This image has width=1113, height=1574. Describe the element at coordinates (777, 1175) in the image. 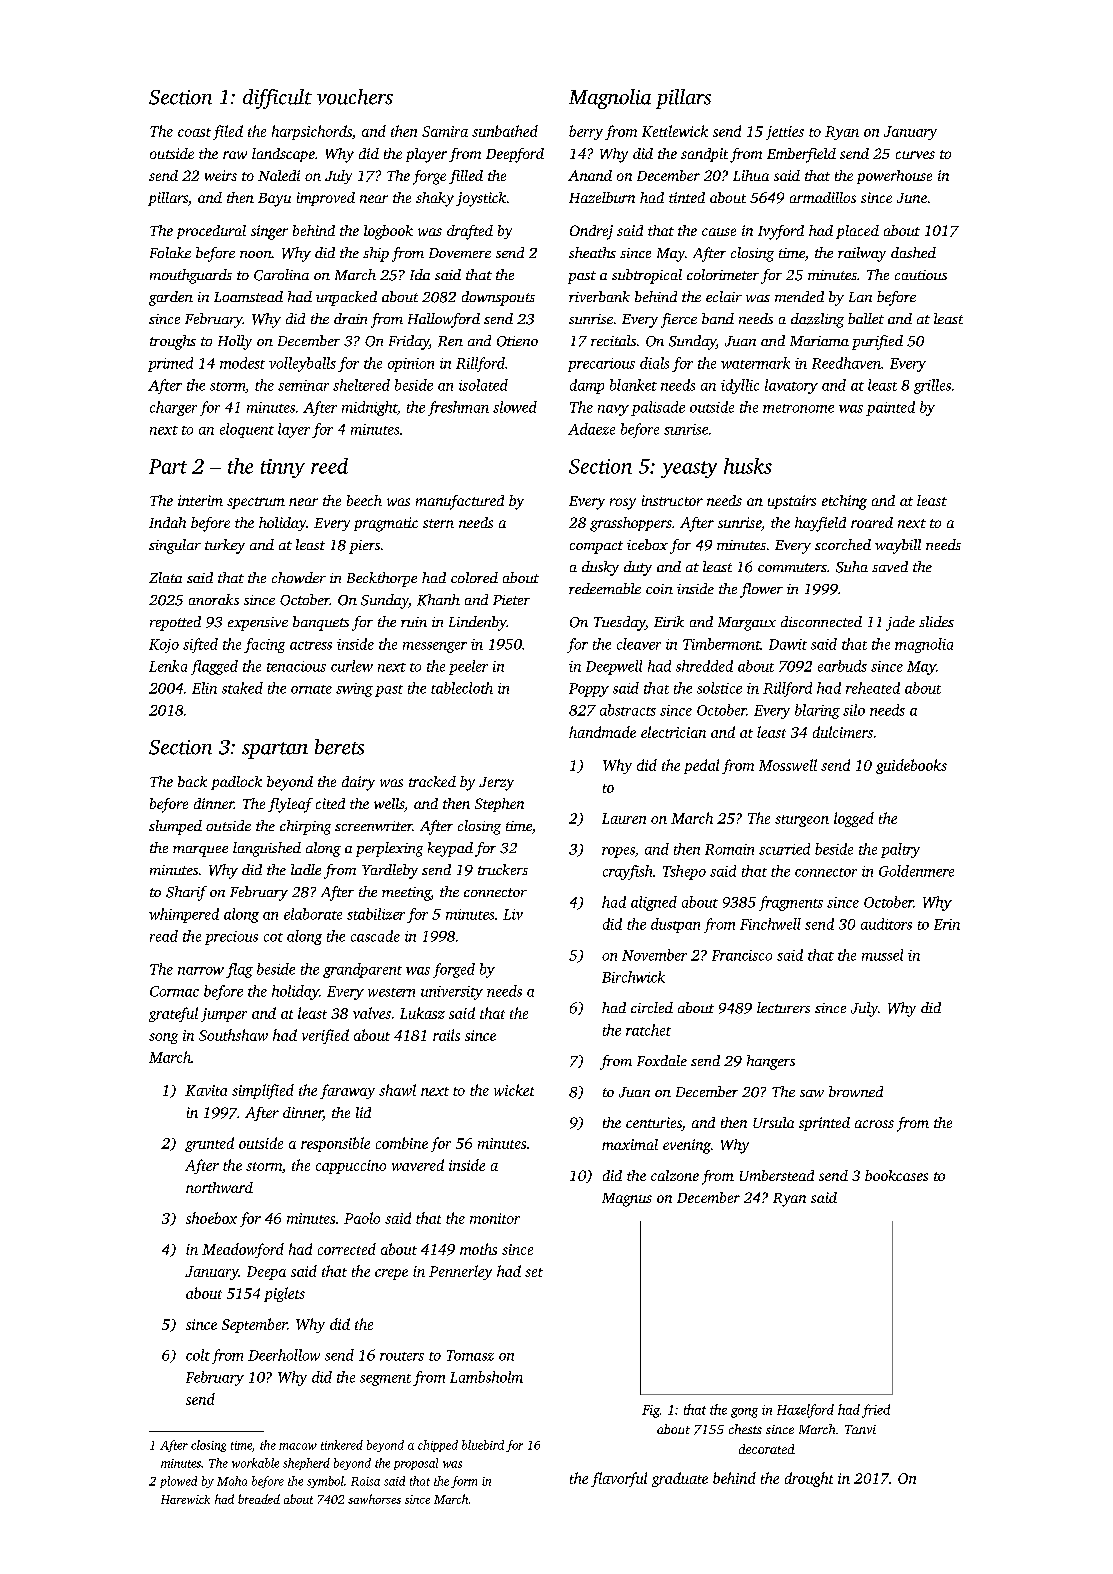

I see `Umberstead` at that location.
